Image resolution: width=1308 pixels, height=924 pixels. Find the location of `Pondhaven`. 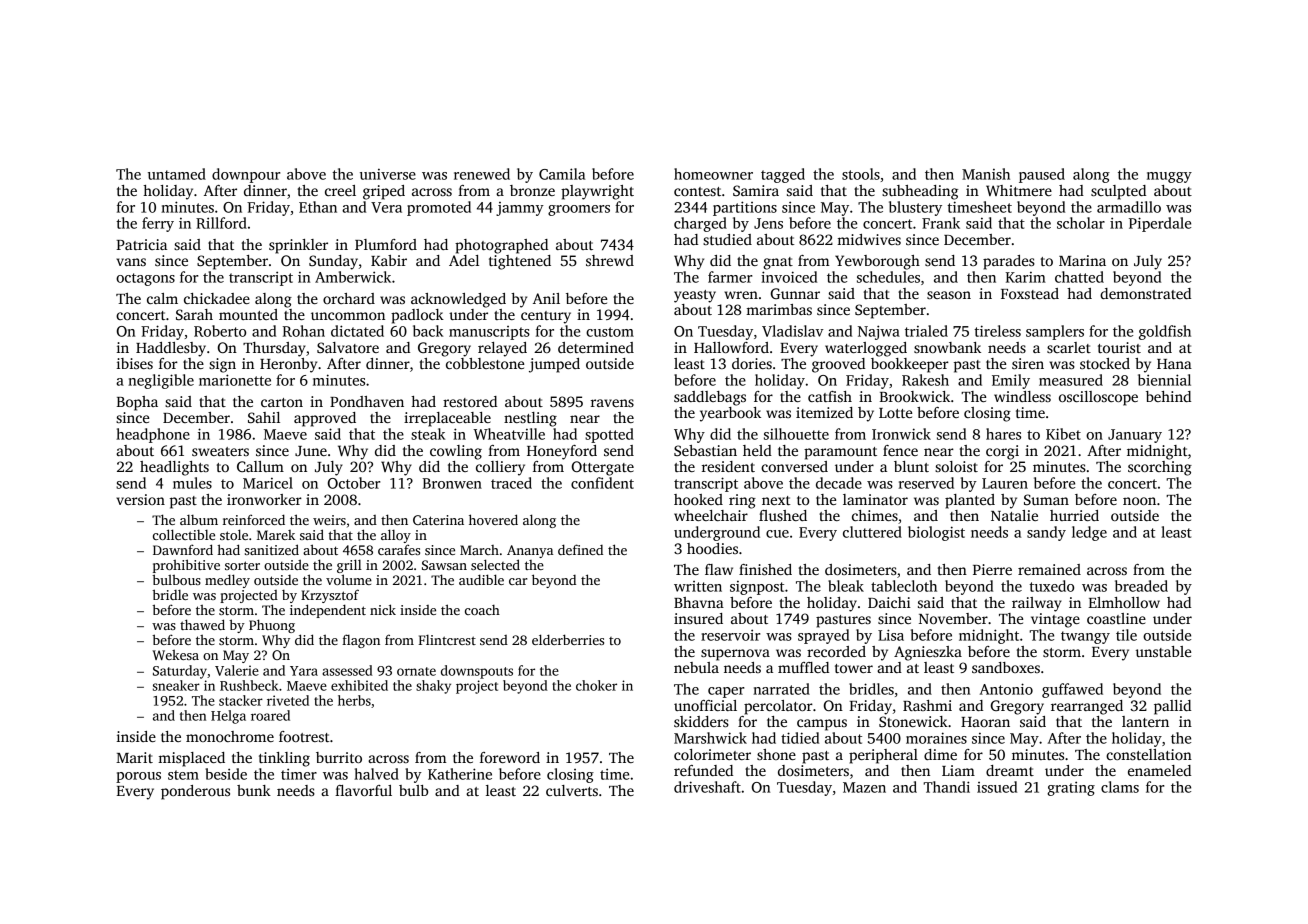

Pondhaven is located at coordinates (367, 401).
